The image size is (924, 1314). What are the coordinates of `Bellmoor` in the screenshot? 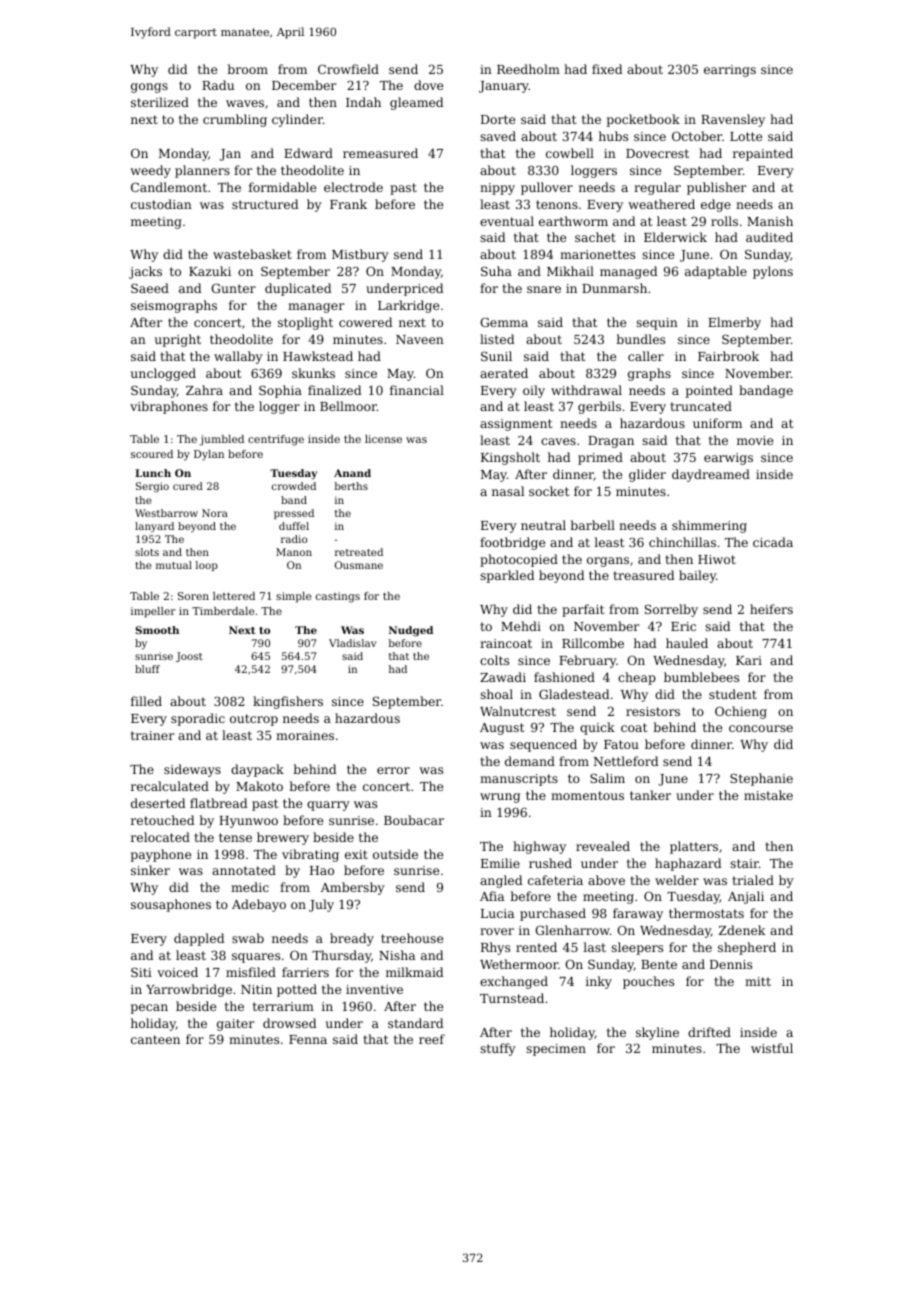 It's located at (348, 406).
